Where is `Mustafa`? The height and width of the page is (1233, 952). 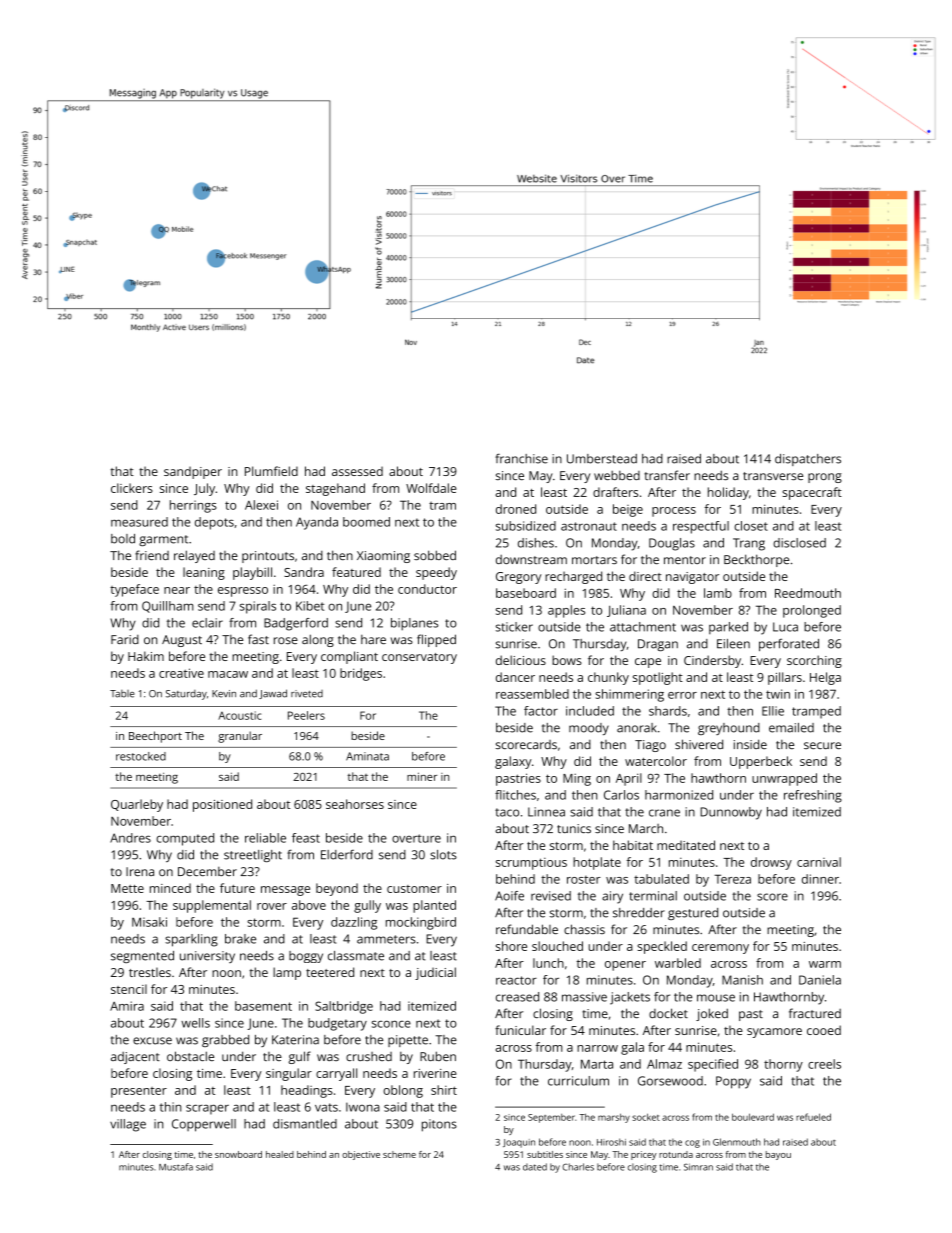 Mustafa is located at coordinates (176, 1167).
